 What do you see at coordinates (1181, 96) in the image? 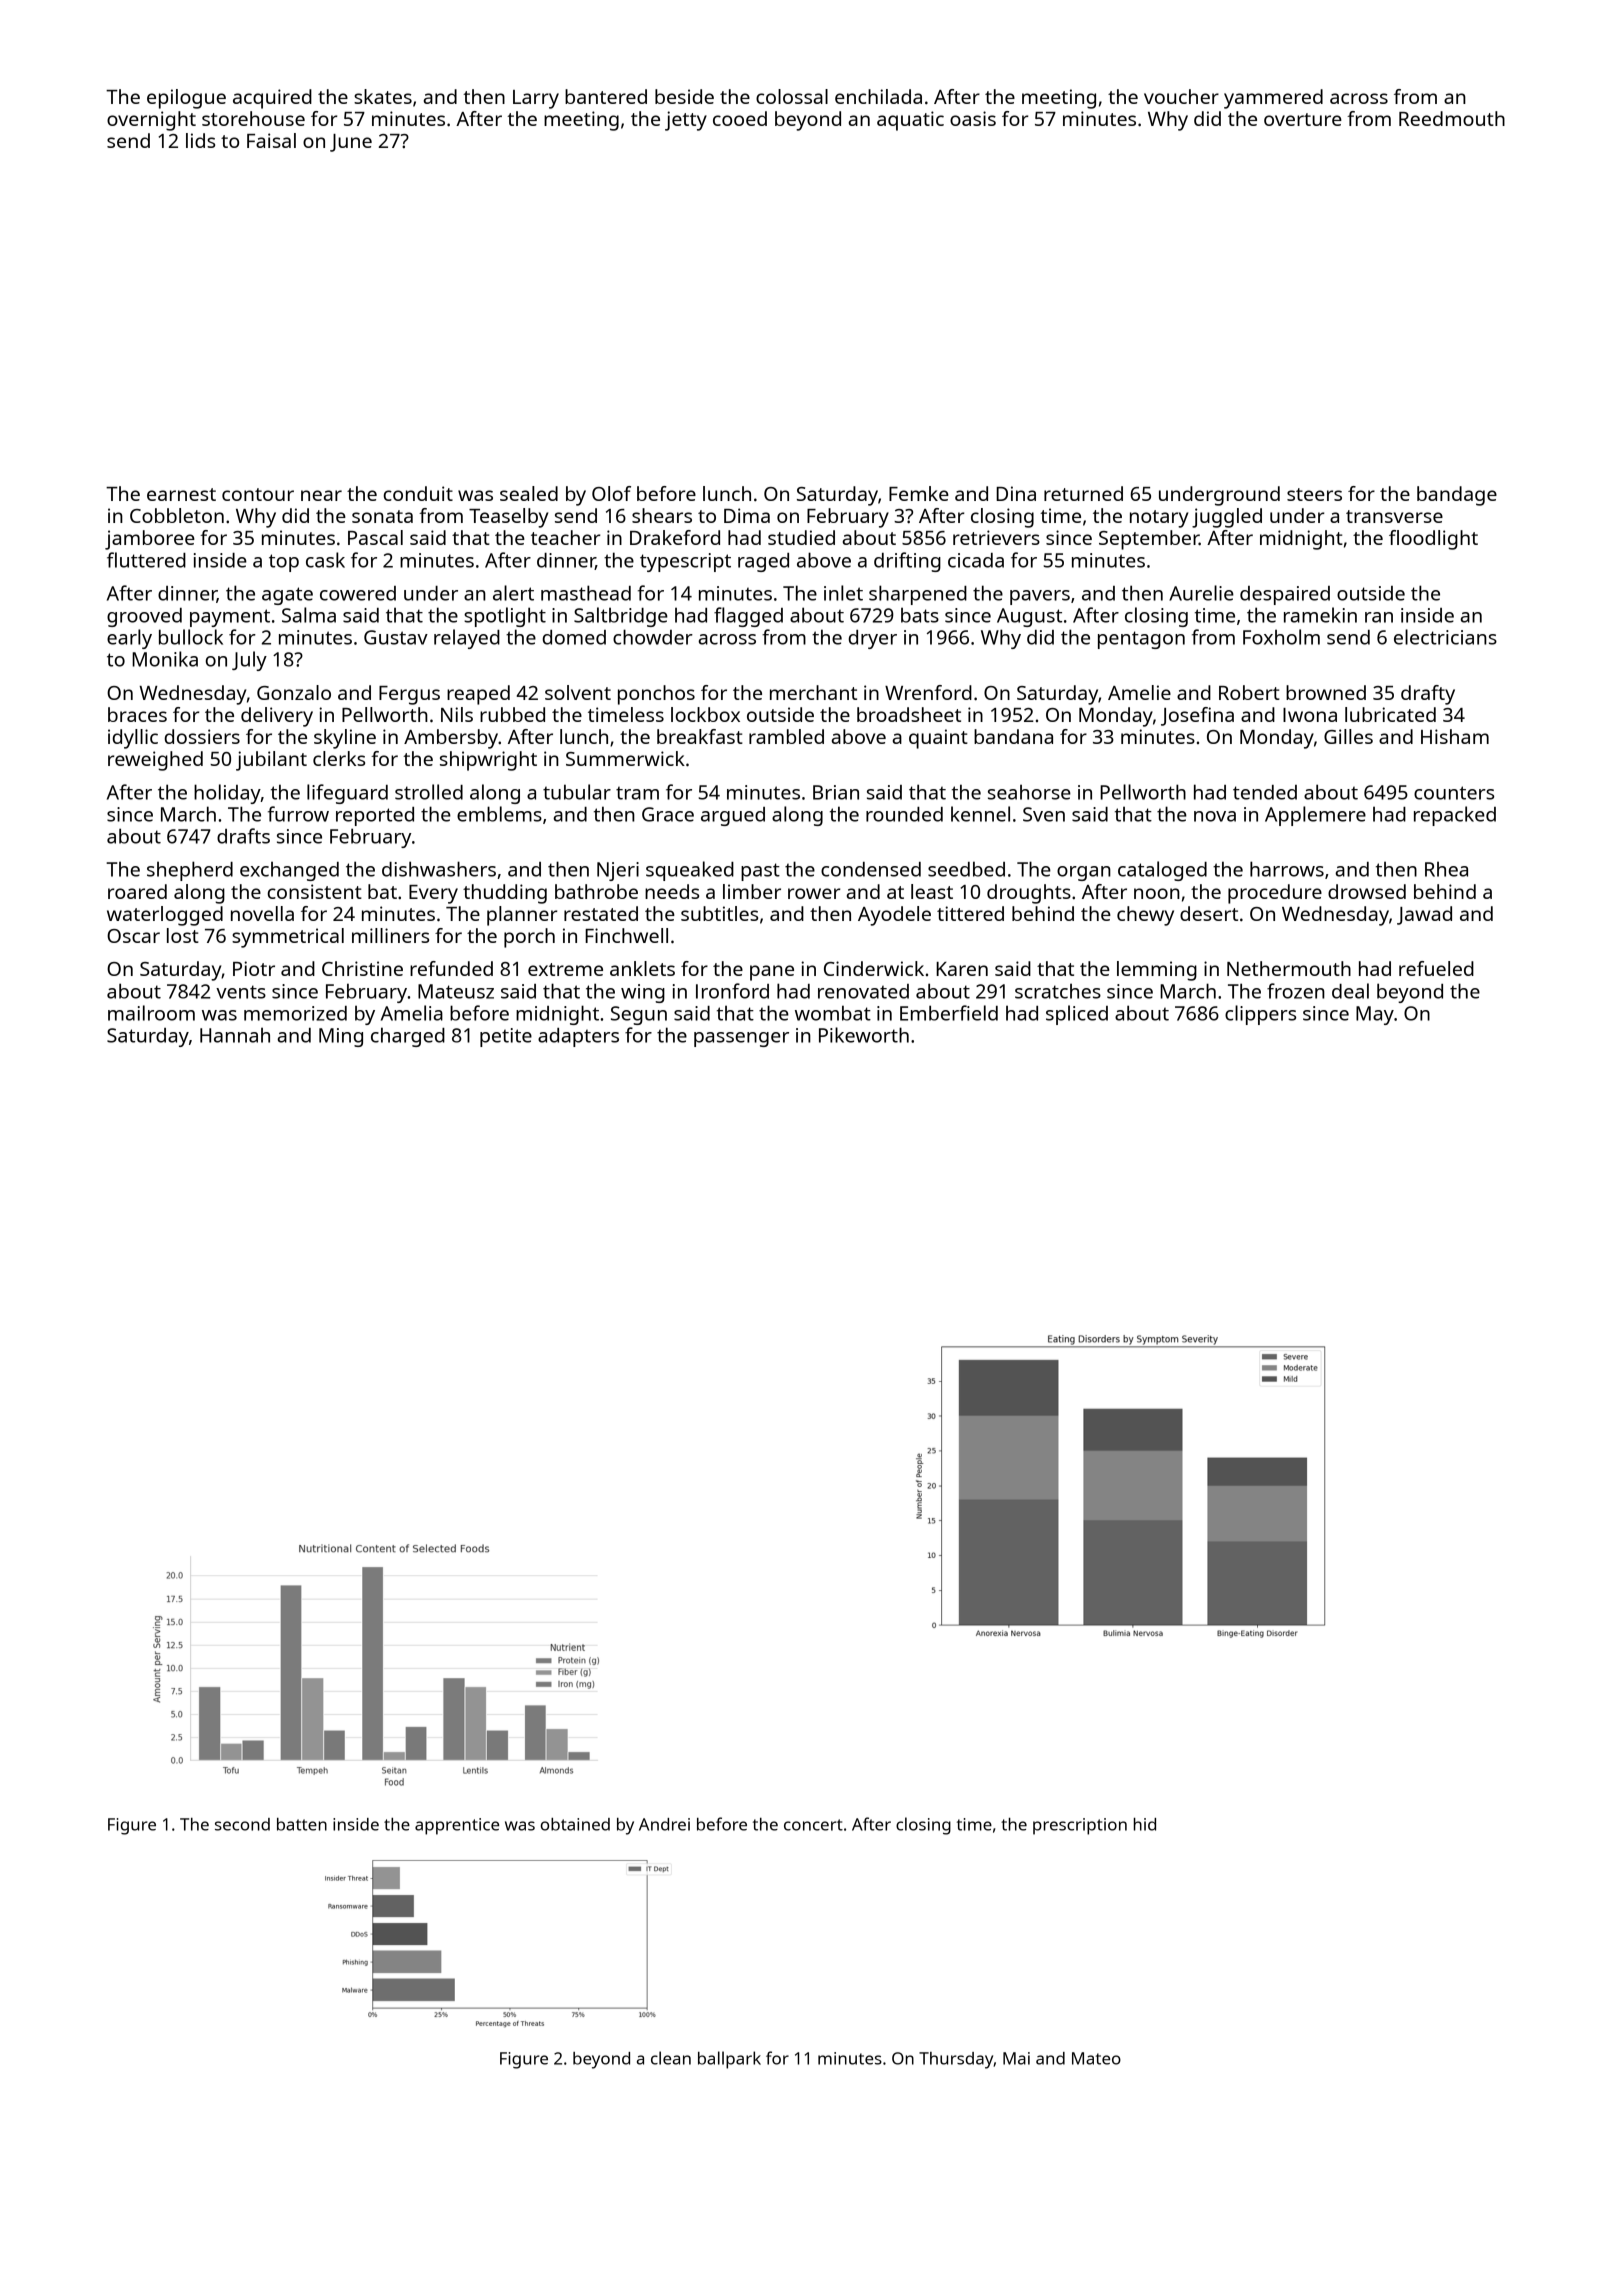
I see `voucher` at bounding box center [1181, 96].
